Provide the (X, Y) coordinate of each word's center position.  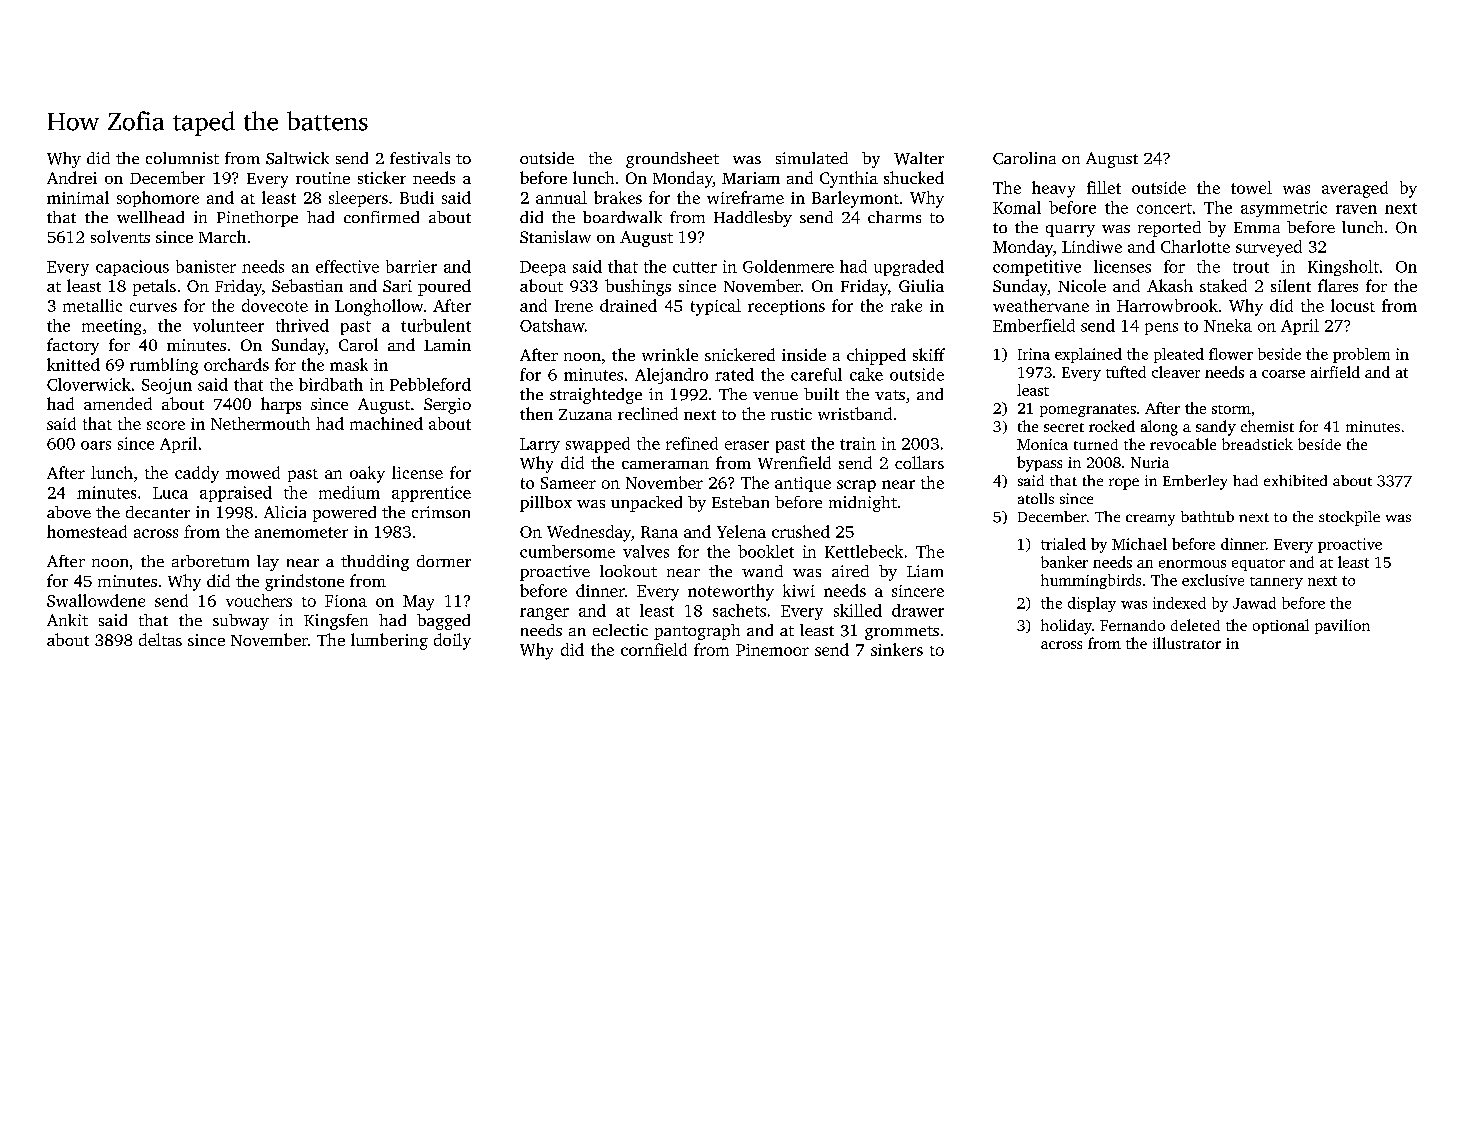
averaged (1355, 189)
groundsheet (672, 160)
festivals (420, 158)
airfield (1335, 372)
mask (349, 364)
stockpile (1349, 518)
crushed (801, 531)
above (69, 512)
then (536, 413)
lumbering (389, 641)
